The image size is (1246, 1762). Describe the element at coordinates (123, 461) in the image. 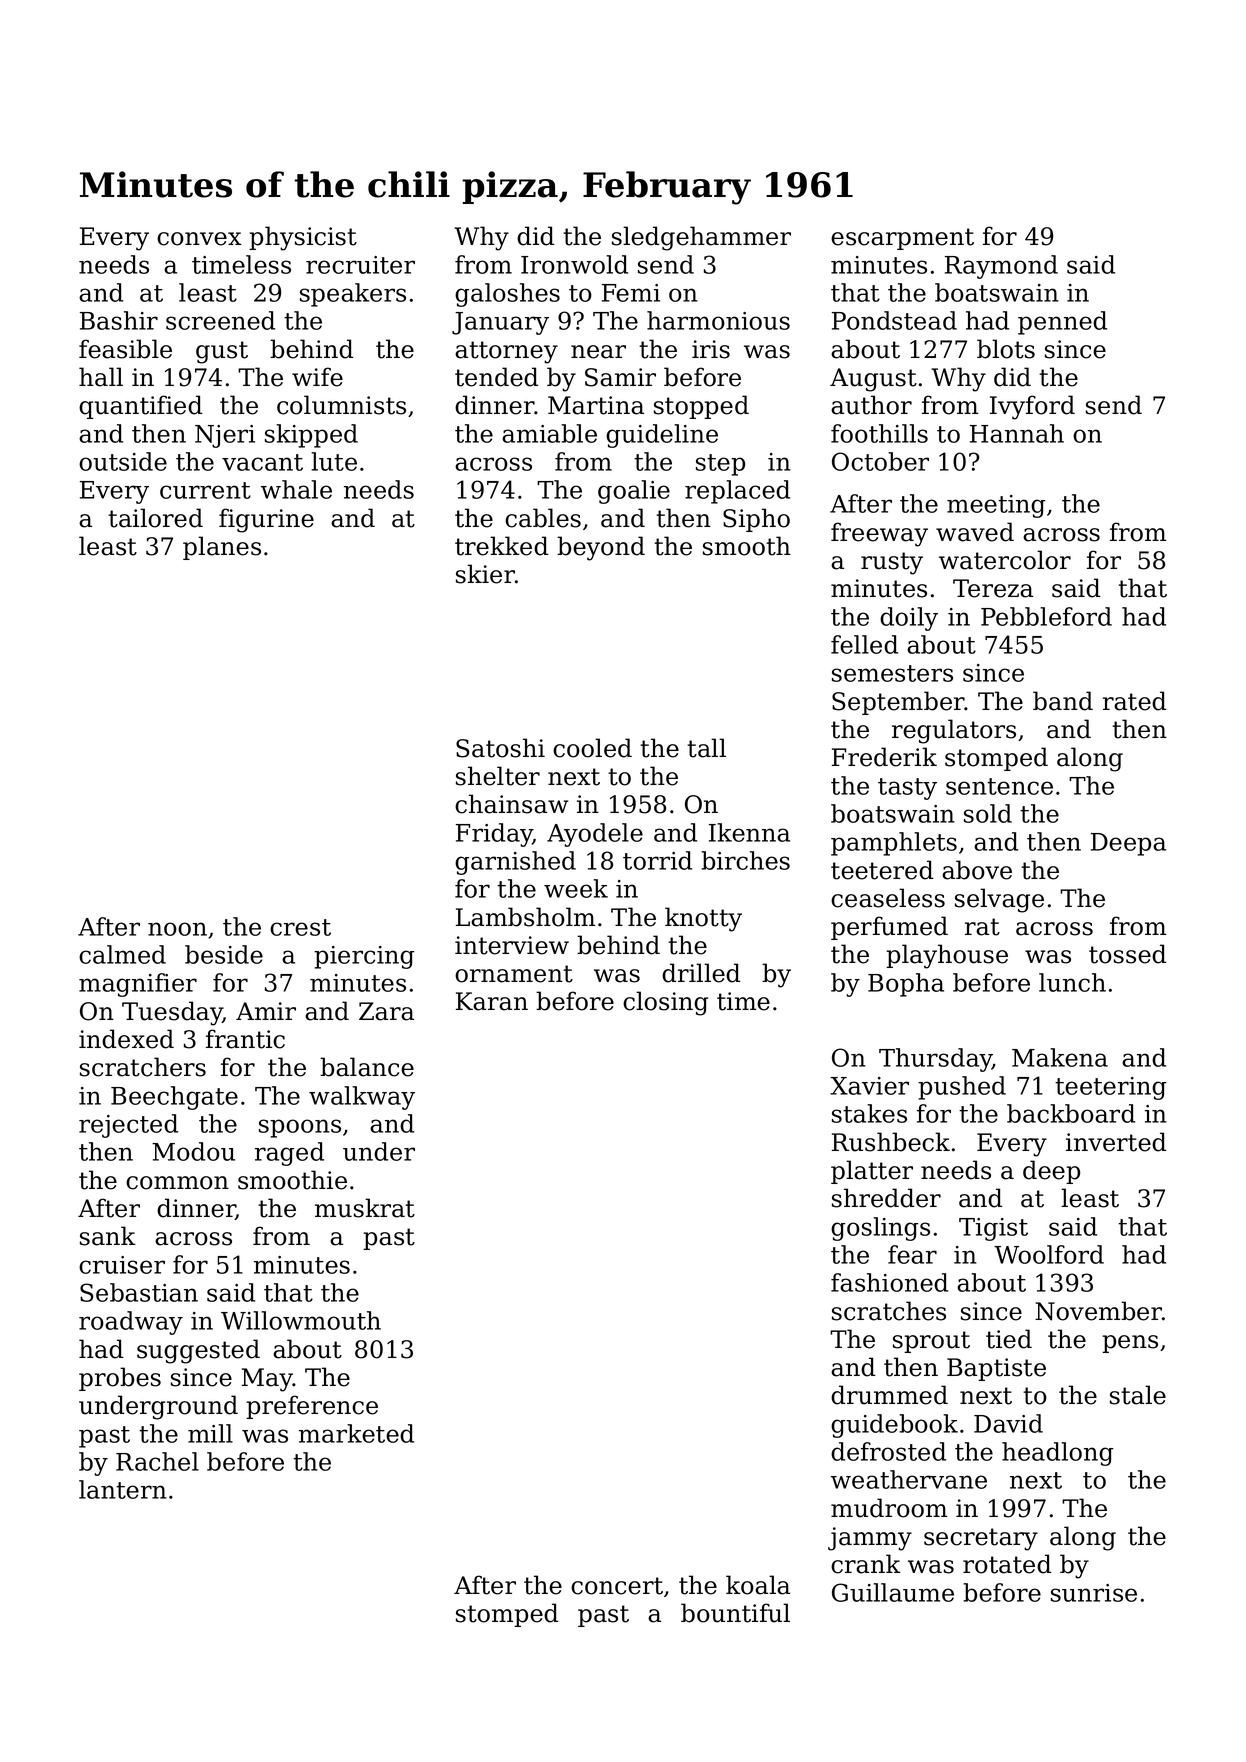

I see `outside` at that location.
